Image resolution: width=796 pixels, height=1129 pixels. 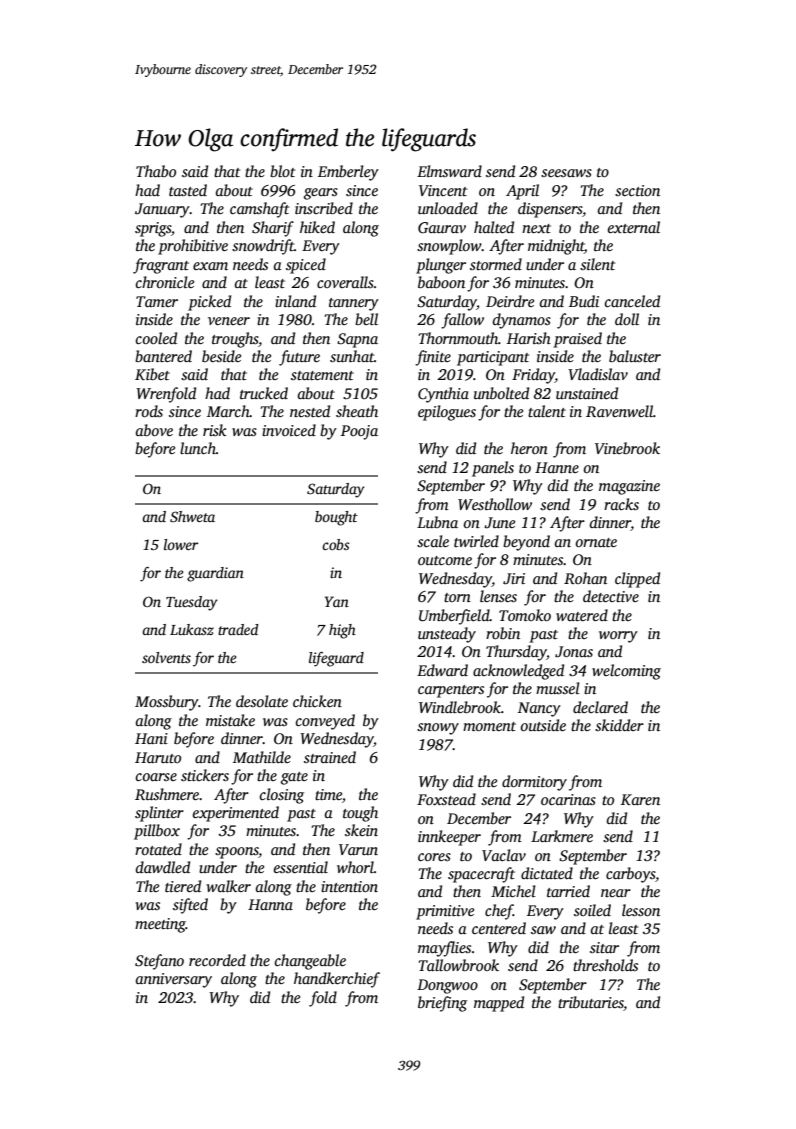 What do you see at coordinates (437, 522) in the screenshot?
I see `Lubna` at bounding box center [437, 522].
